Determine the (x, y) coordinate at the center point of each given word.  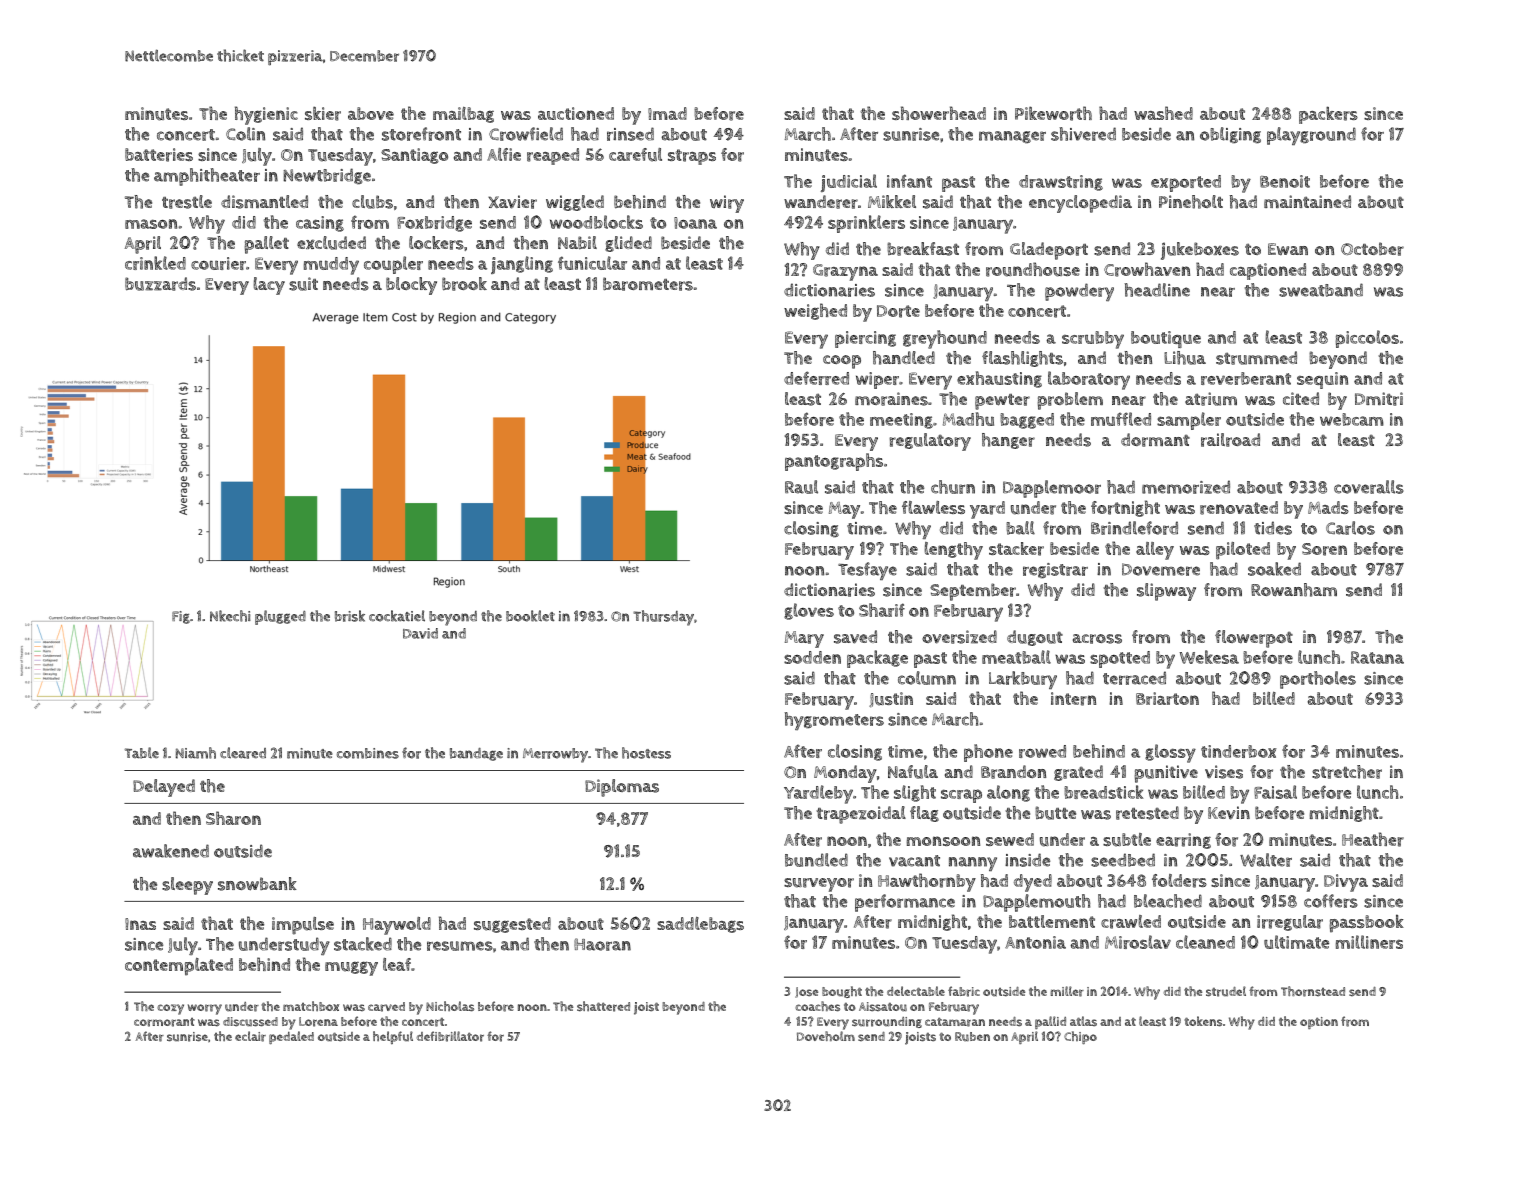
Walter (1266, 860)
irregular (1290, 923)
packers (1328, 115)
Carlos (1350, 528)
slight (915, 793)
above (371, 113)
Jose (806, 992)
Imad (667, 113)
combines (368, 753)
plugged (280, 617)
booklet (530, 616)
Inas (140, 924)
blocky (411, 286)
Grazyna (845, 272)
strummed (1256, 358)
